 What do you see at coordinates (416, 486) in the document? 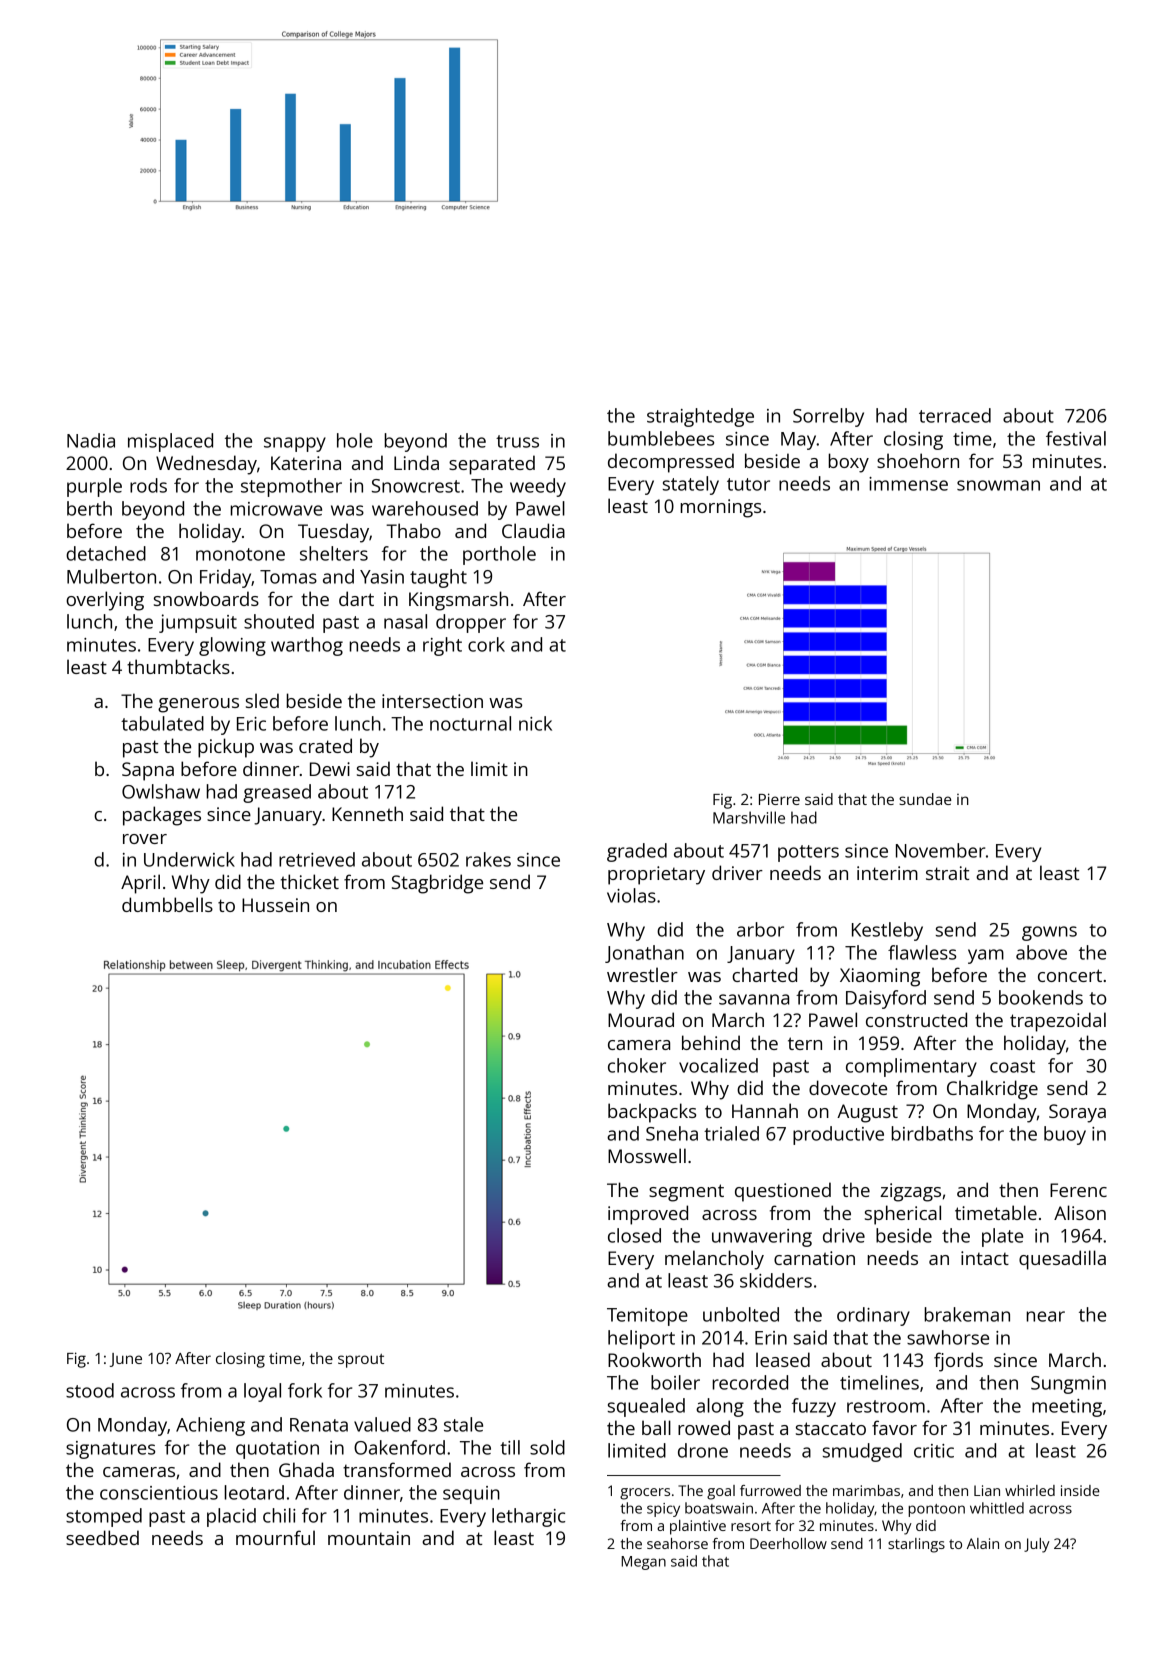
I see `Snowcrest` at bounding box center [416, 486].
